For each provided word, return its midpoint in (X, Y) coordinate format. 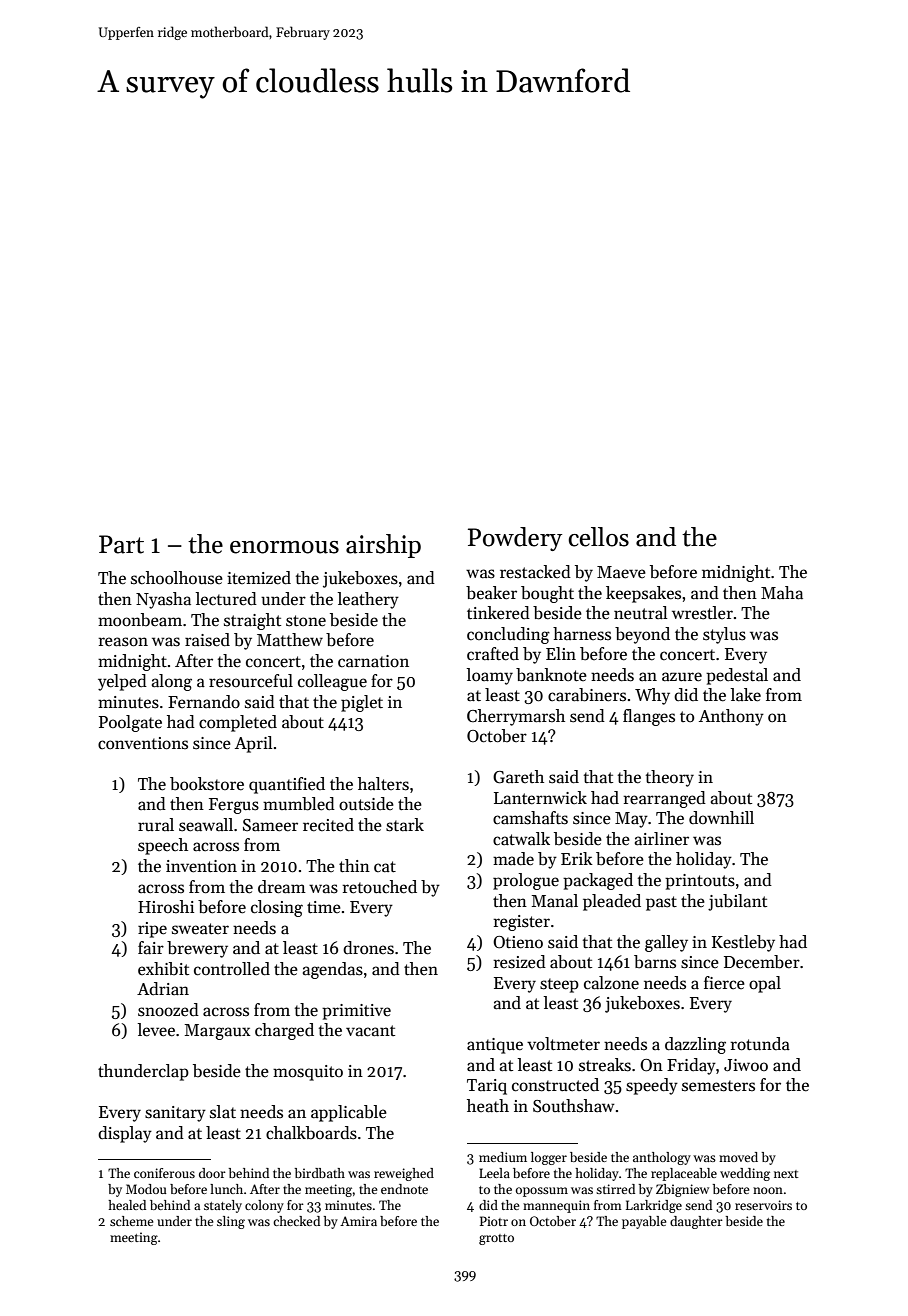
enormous (284, 547)
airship (383, 546)
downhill (721, 817)
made (513, 859)
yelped (122, 682)
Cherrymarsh (516, 717)
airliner (661, 839)
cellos (598, 537)
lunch (226, 1189)
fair (151, 948)
